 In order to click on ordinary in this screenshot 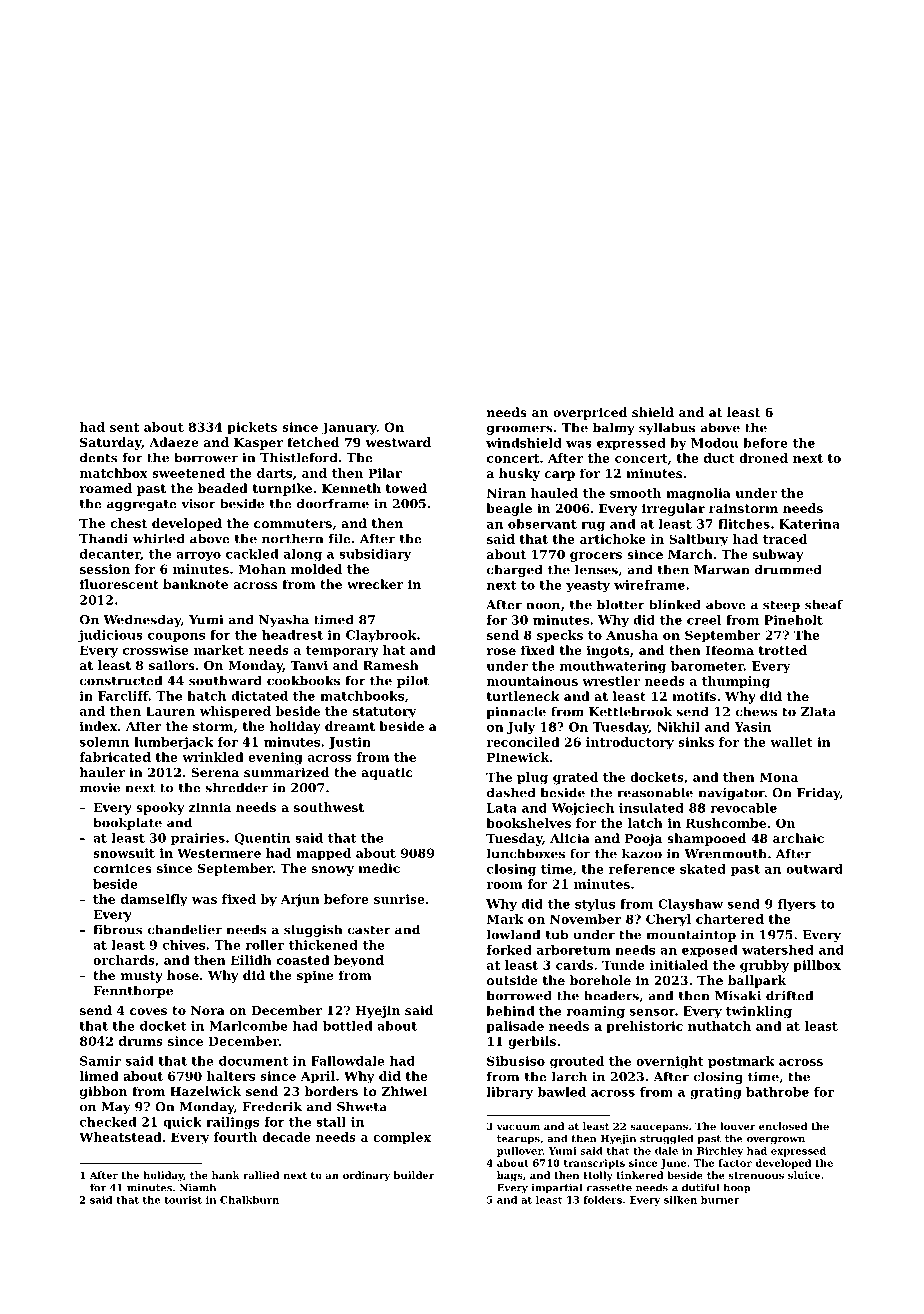, I will do `click(366, 1176)`.
